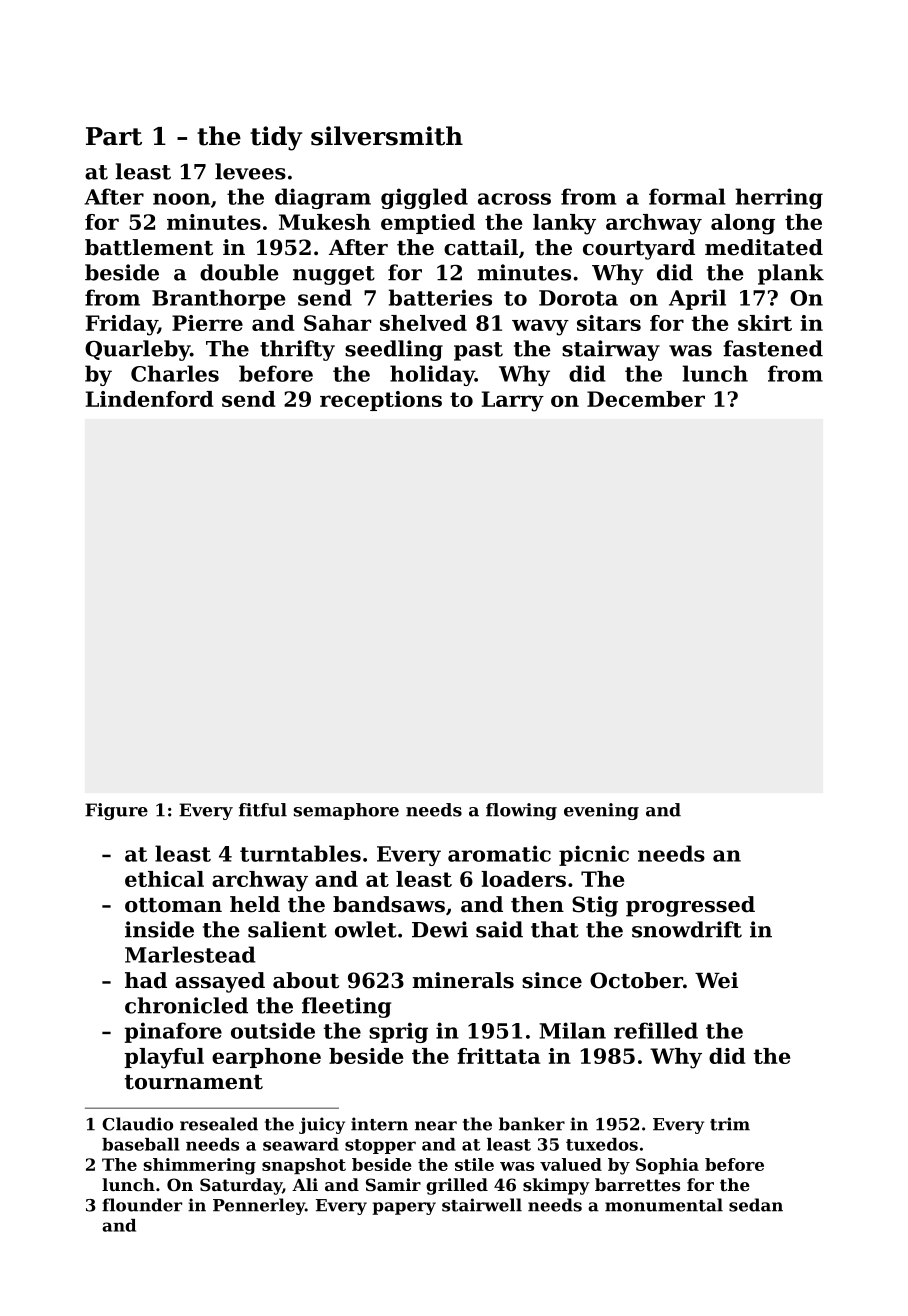  Describe the element at coordinates (149, 247) in the image. I see `battlement` at that location.
